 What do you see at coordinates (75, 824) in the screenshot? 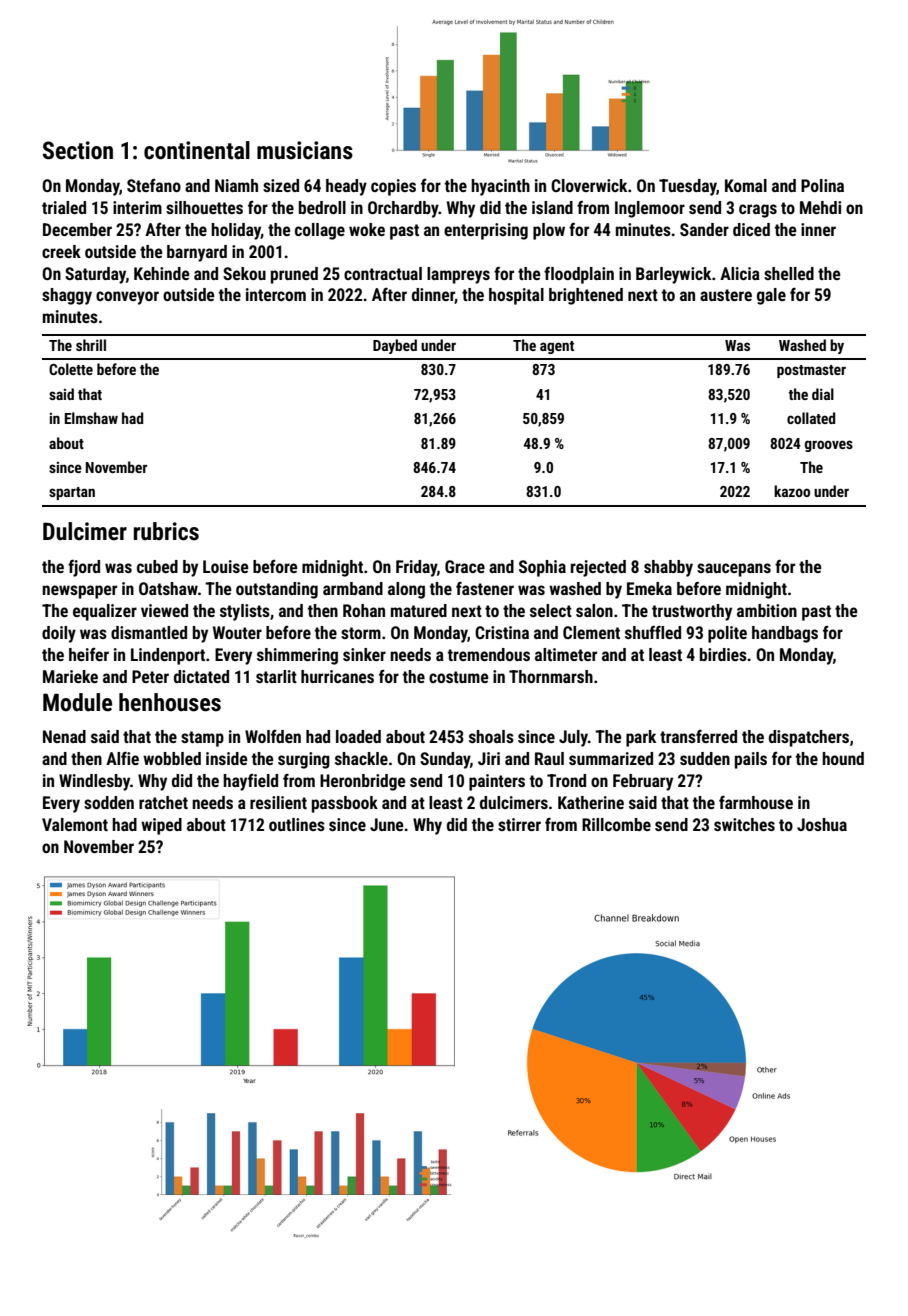
I see `Valemont` at bounding box center [75, 824].
